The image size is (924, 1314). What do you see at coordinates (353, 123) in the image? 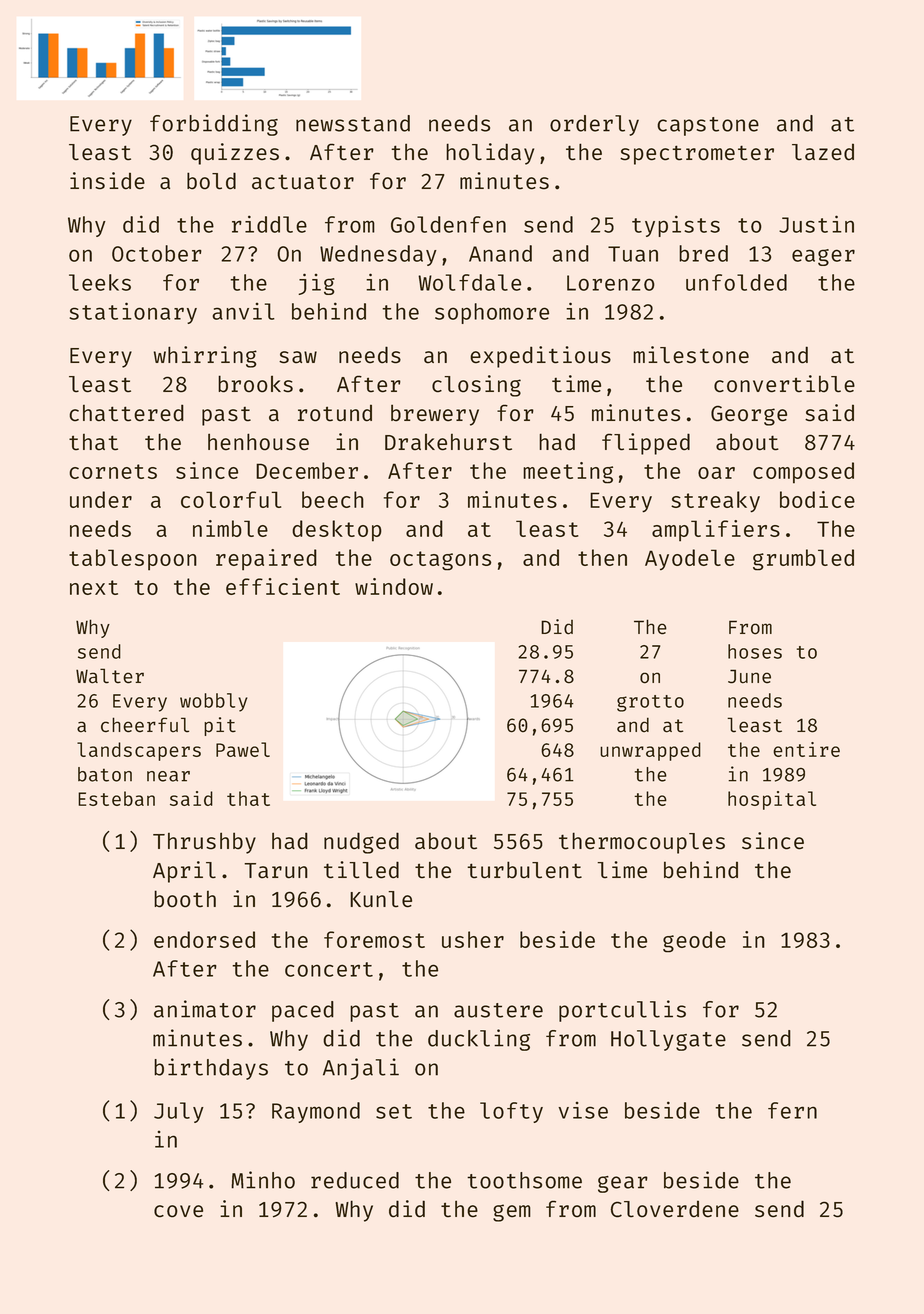
I see `newsstand` at bounding box center [353, 123].
